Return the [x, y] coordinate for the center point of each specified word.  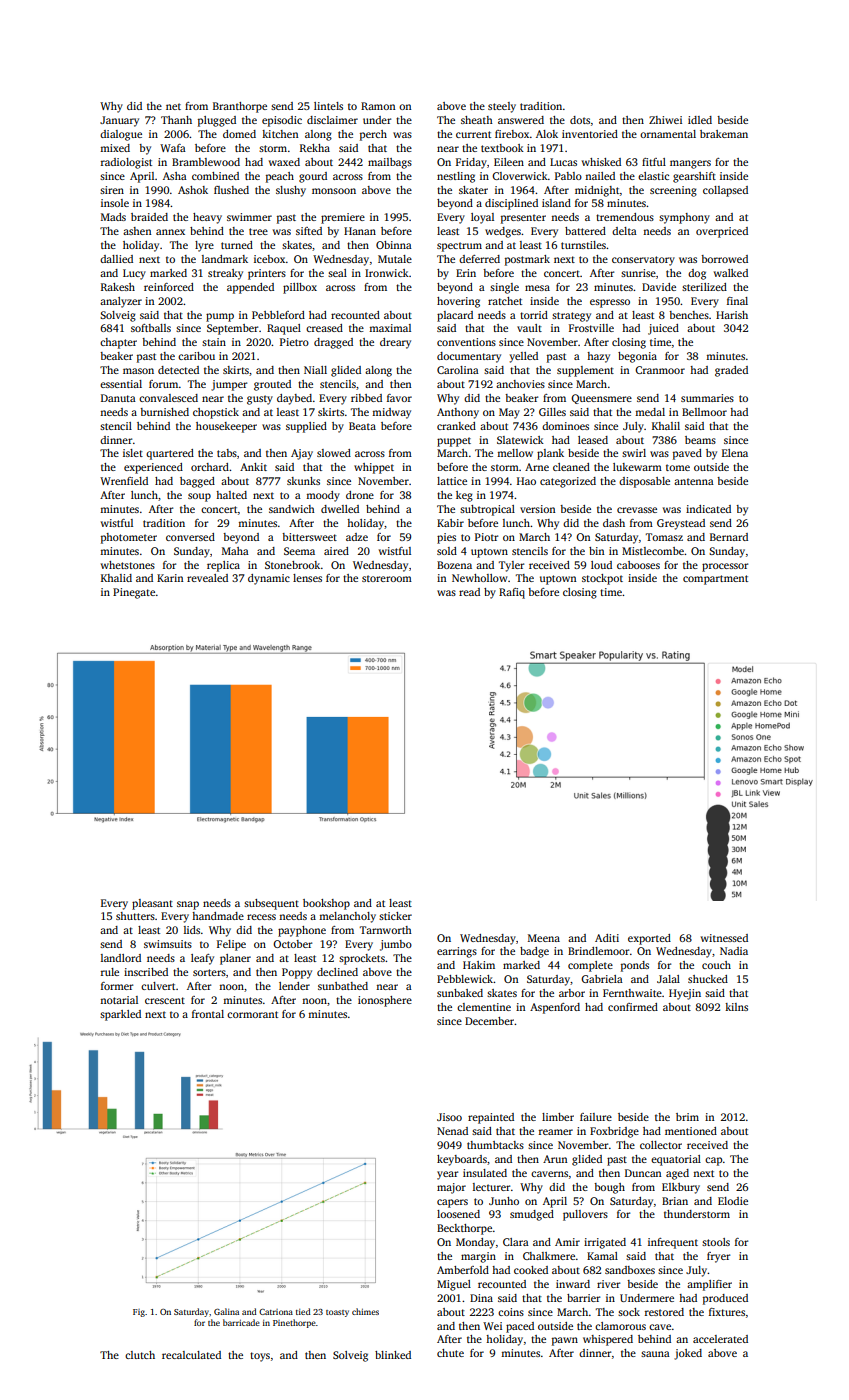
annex [170, 232]
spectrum [459, 247]
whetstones [128, 565]
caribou [196, 356]
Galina [226, 1311]
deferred [479, 259]
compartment [715, 580]
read [469, 592]
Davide [659, 287]
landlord [121, 958]
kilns [736, 1007]
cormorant [252, 1014]
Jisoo [449, 1117]
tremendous [625, 217]
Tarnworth [386, 930]
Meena [544, 938]
